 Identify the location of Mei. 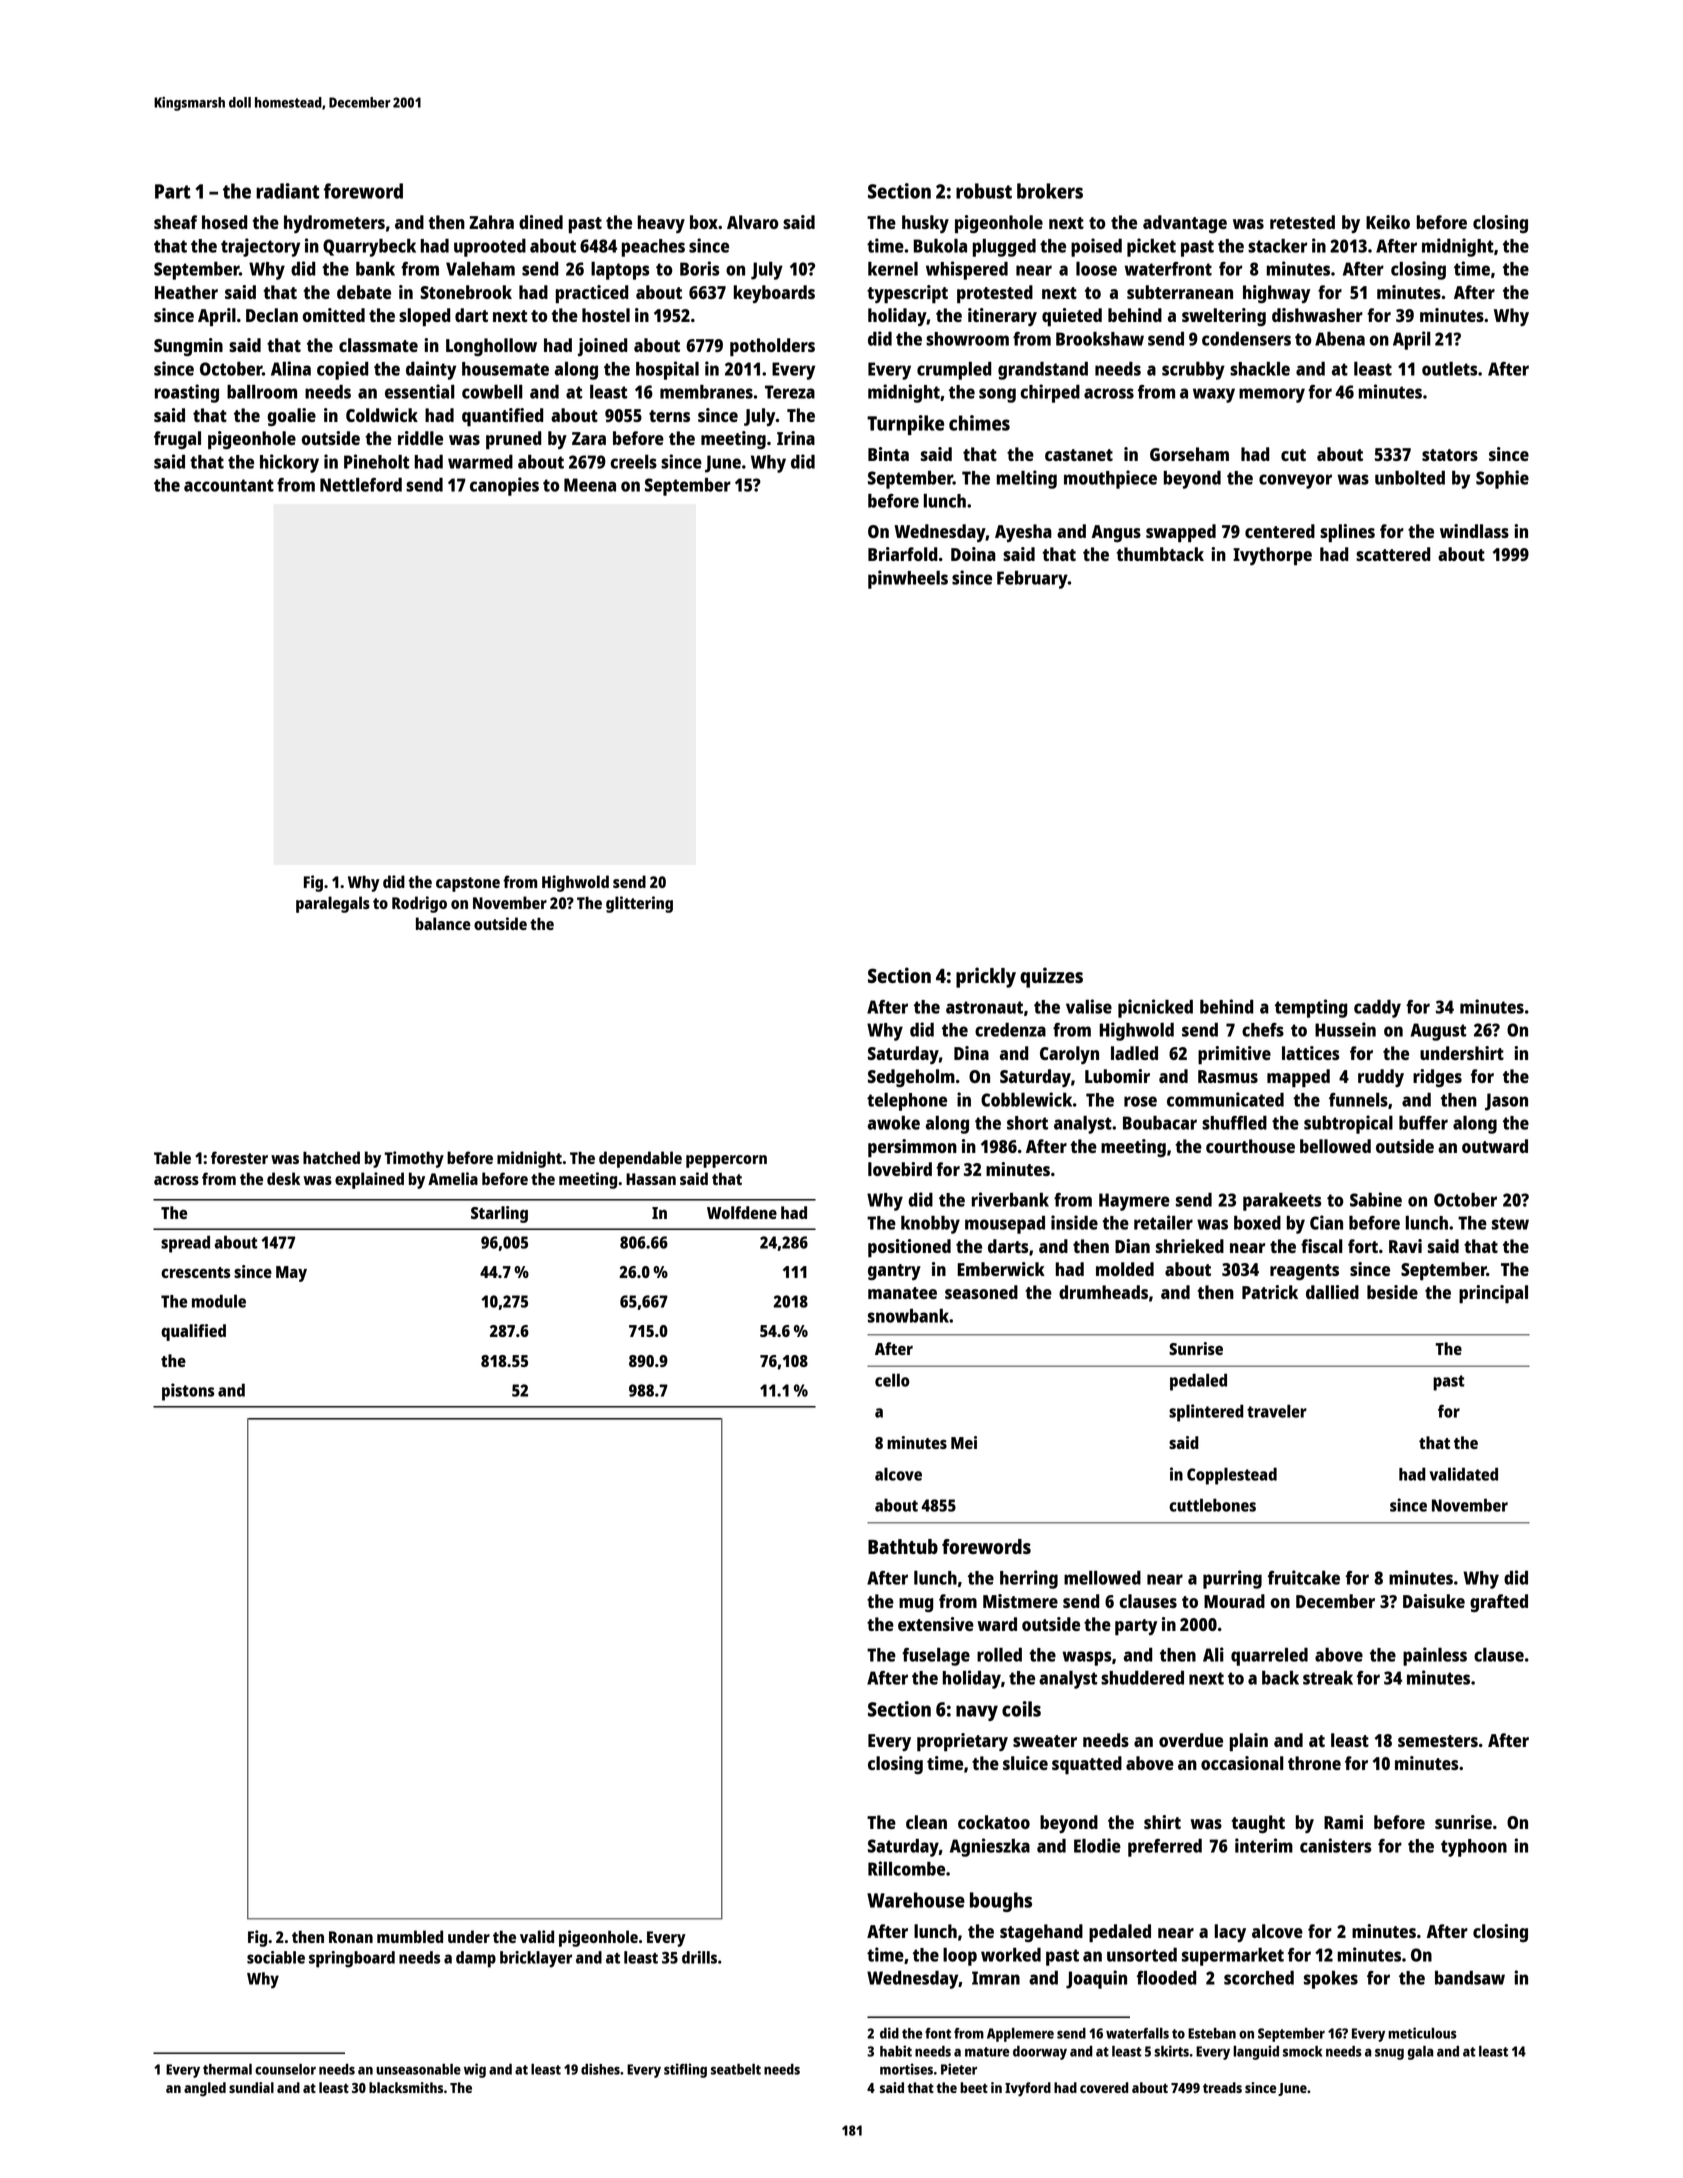
(964, 1442).
